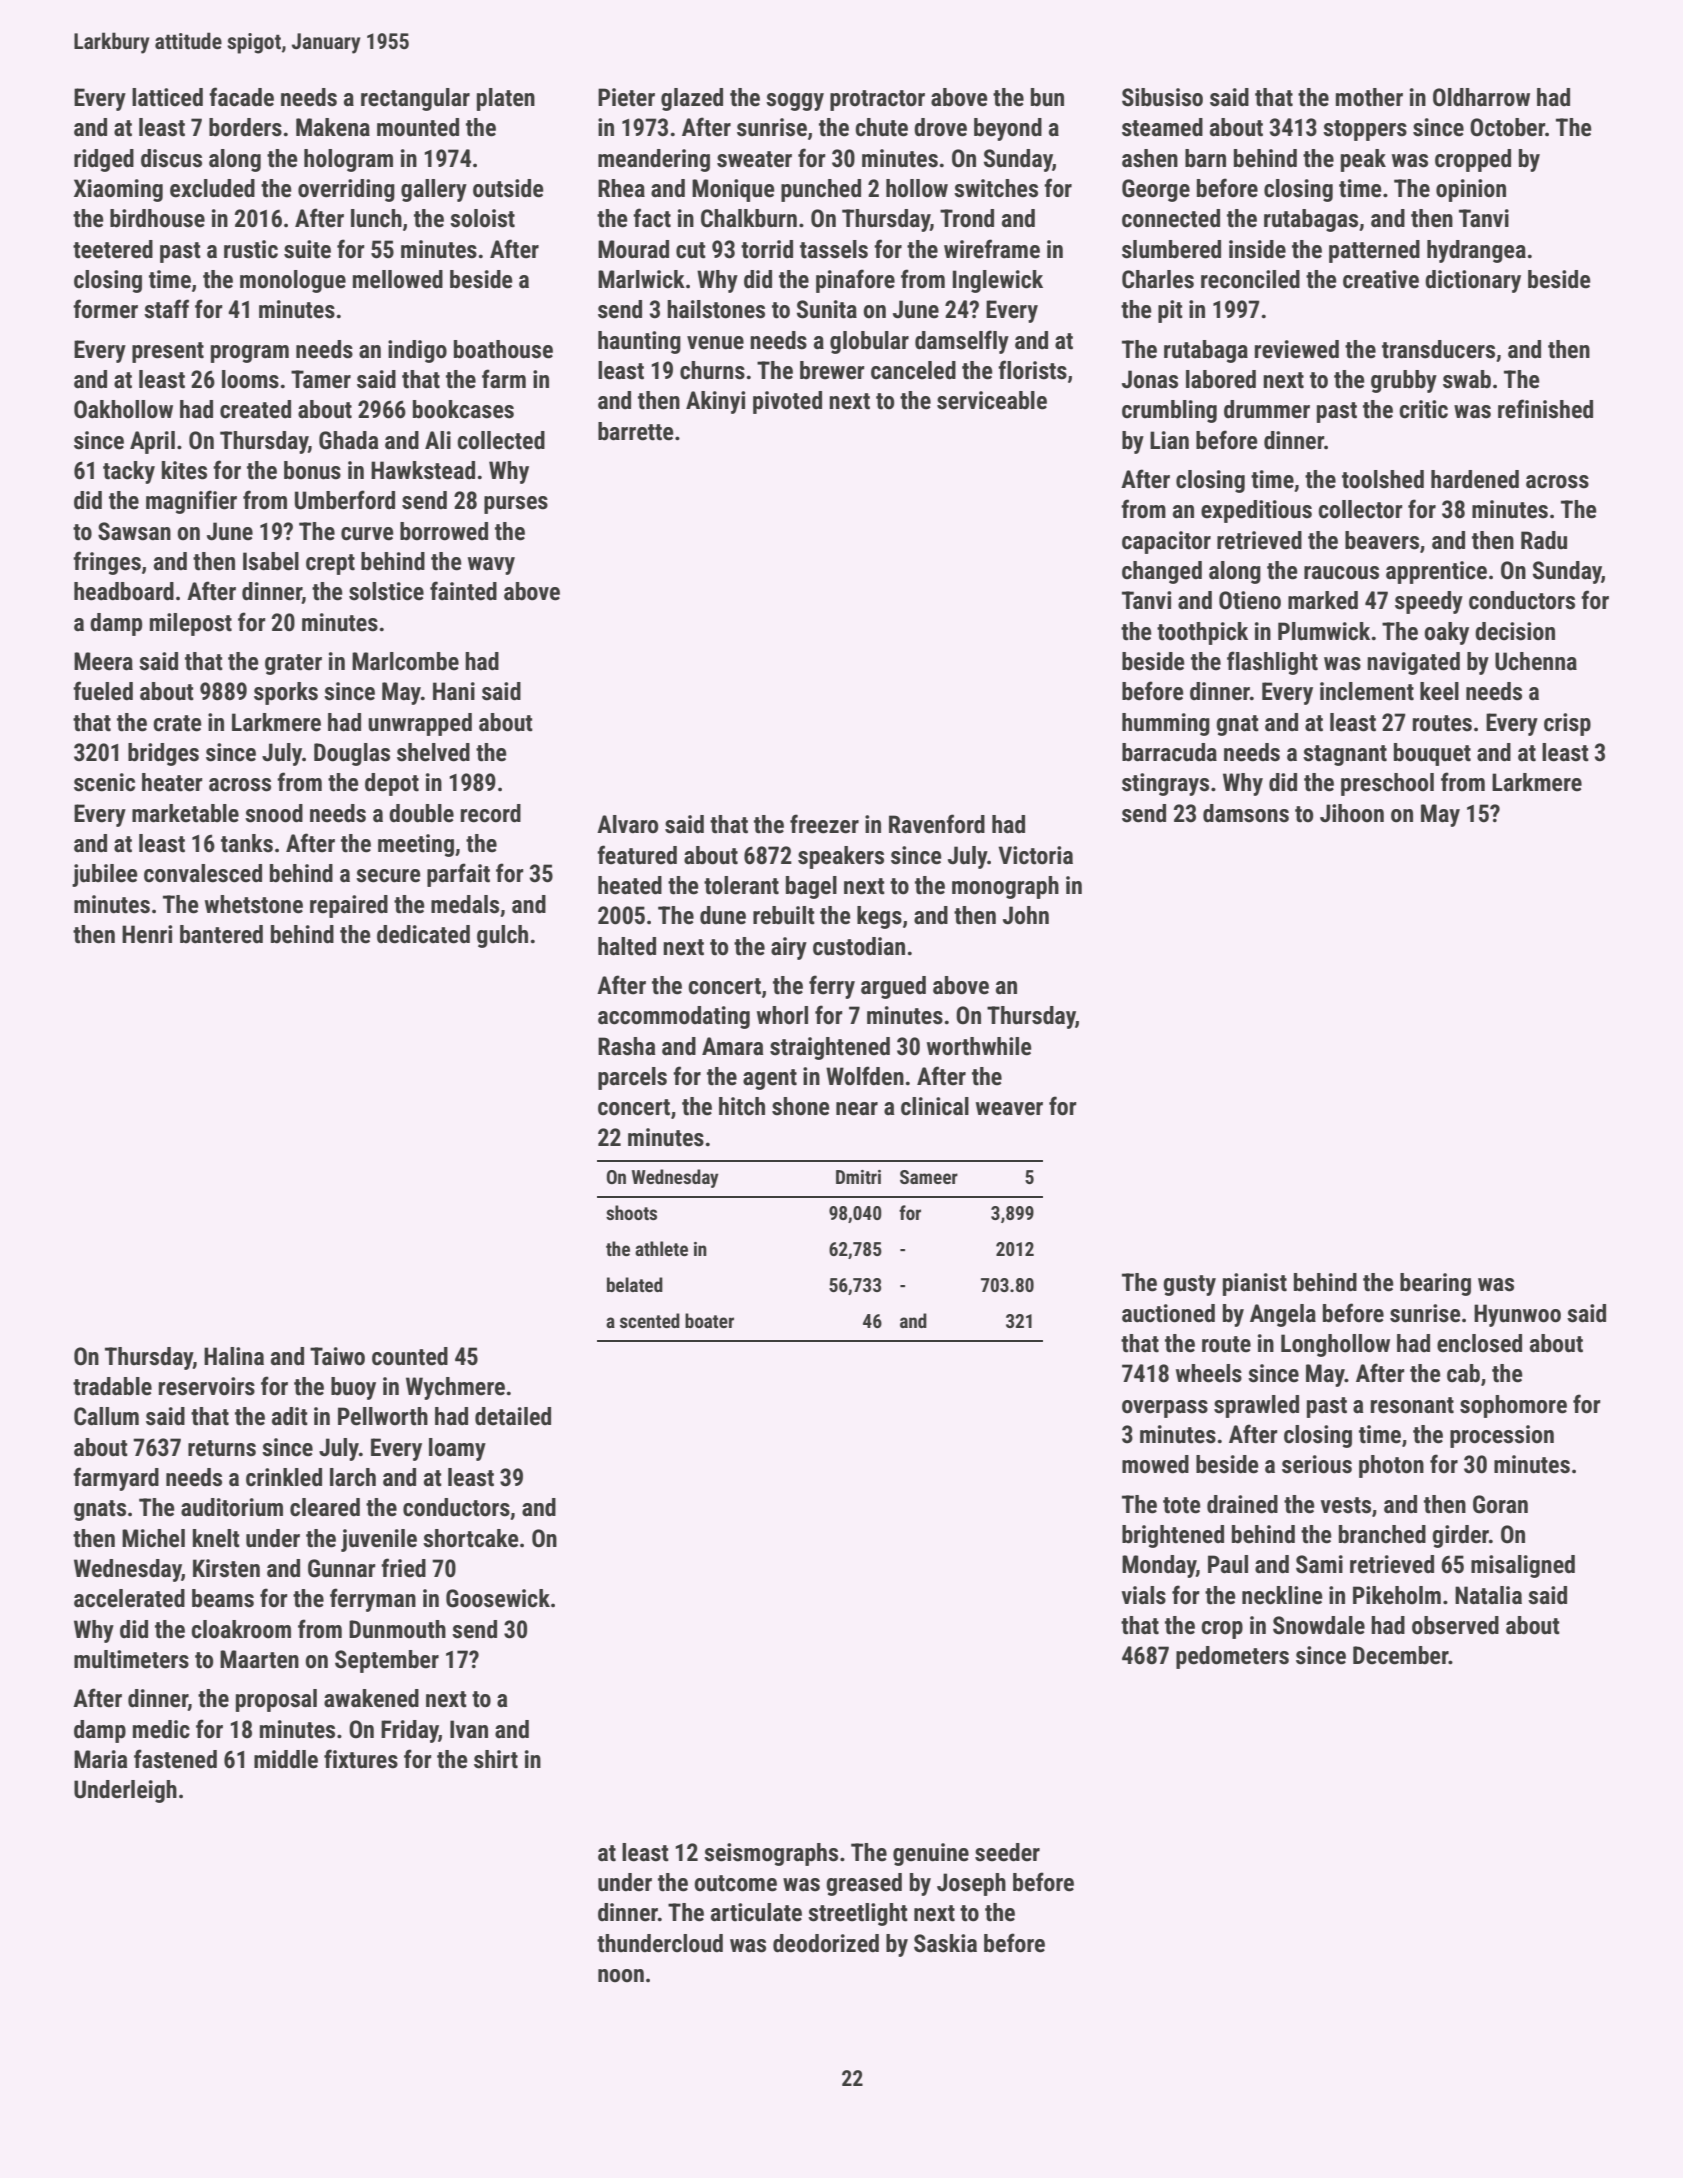 Image resolution: width=1683 pixels, height=2178 pixels. What do you see at coordinates (621, 1976) in the screenshot?
I see `noon` at bounding box center [621, 1976].
